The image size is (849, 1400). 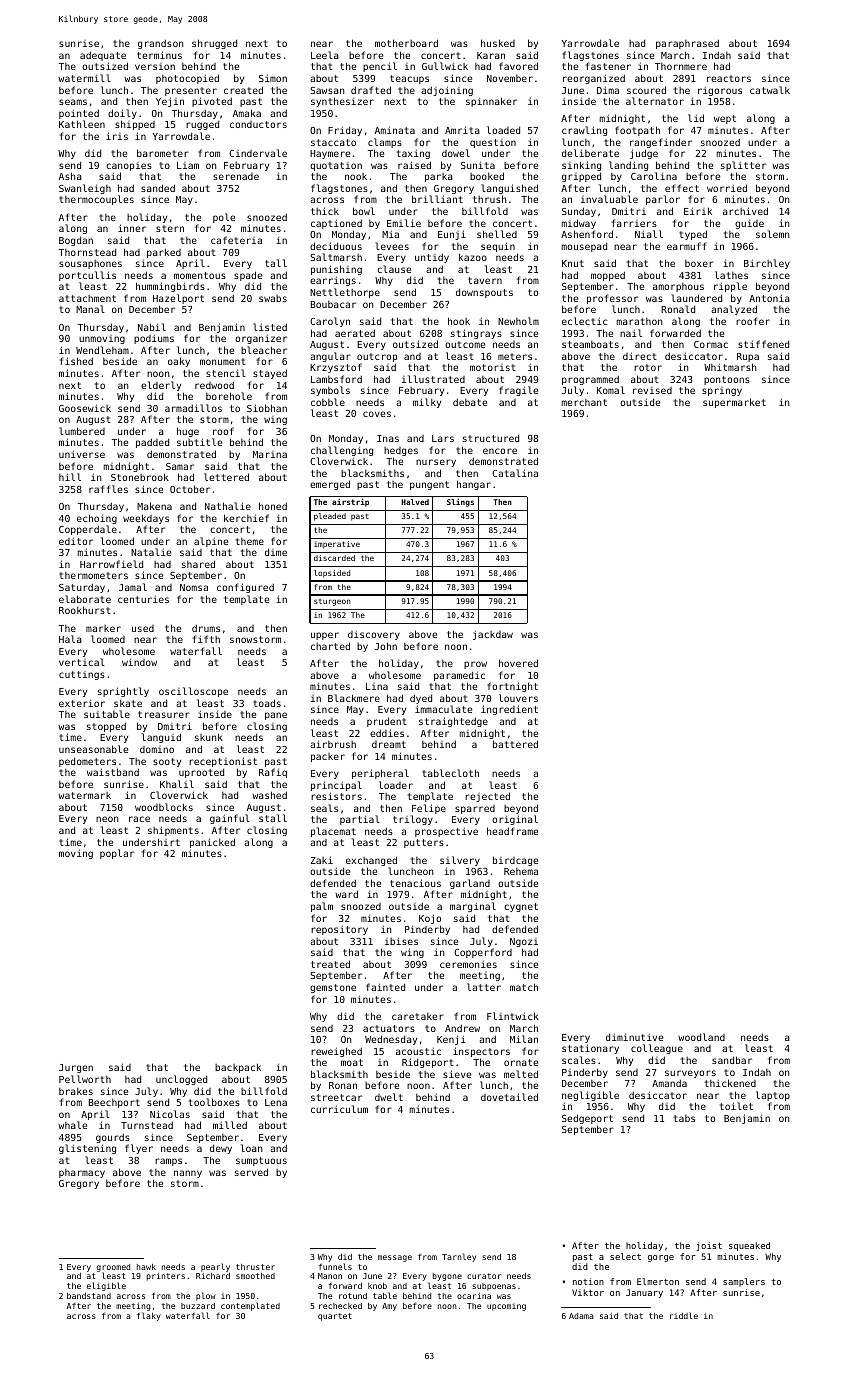 I want to click on booked, so click(x=487, y=176).
